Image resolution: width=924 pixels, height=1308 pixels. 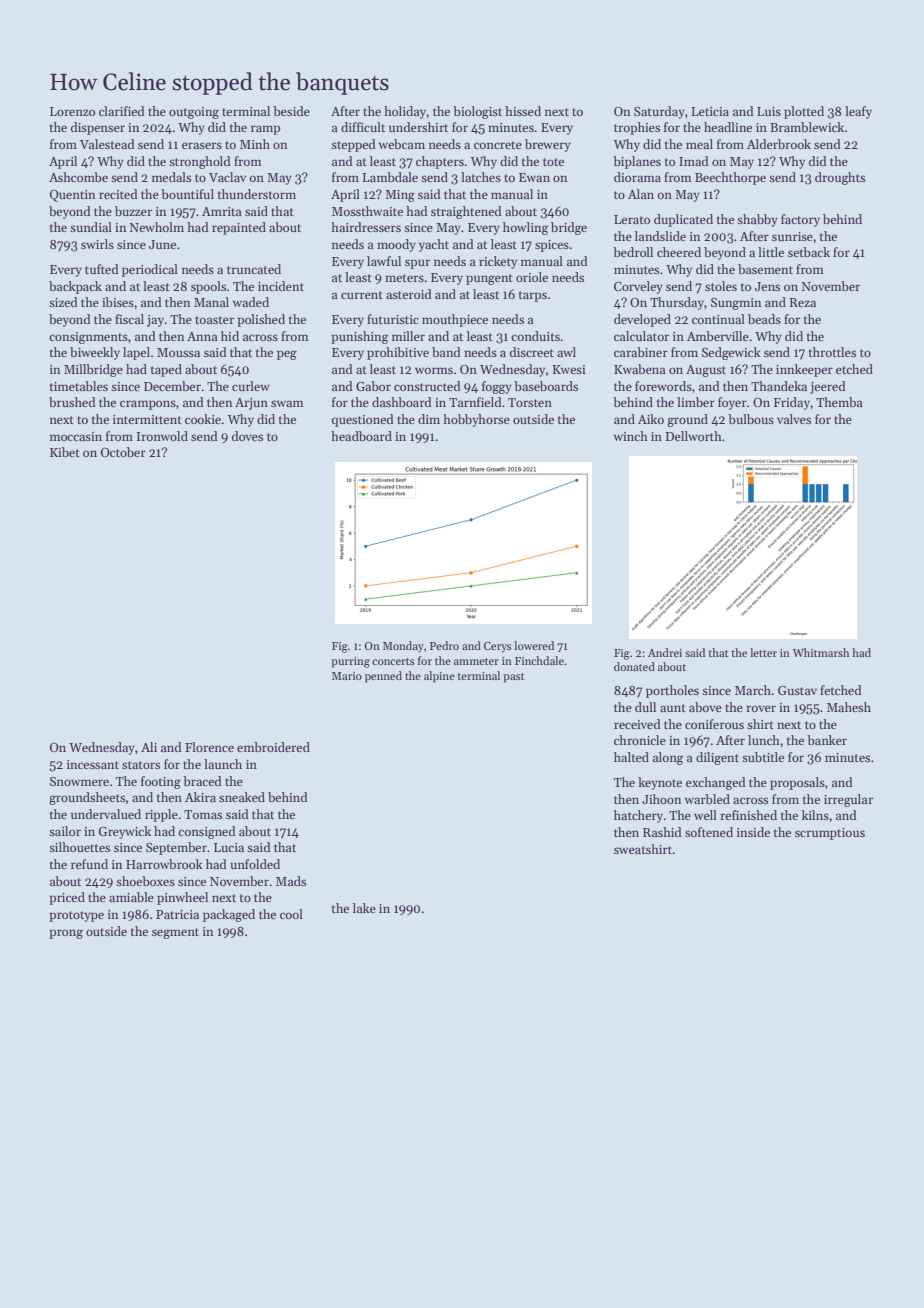 What do you see at coordinates (63, 302) in the screenshot?
I see `sized` at bounding box center [63, 302].
